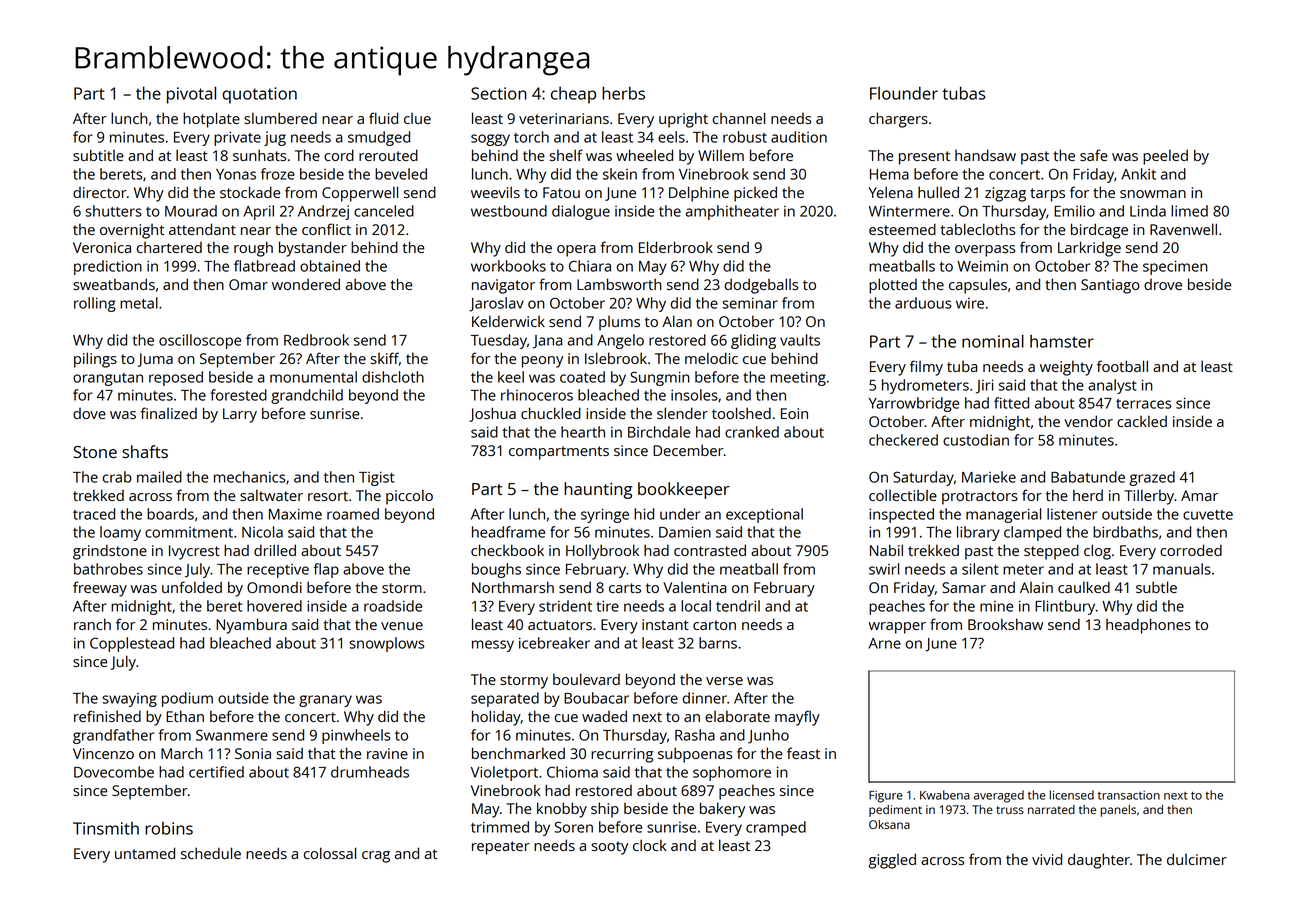 This screenshot has width=1308, height=924. What do you see at coordinates (1183, 229) in the screenshot?
I see `Ravenwell` at bounding box center [1183, 229].
